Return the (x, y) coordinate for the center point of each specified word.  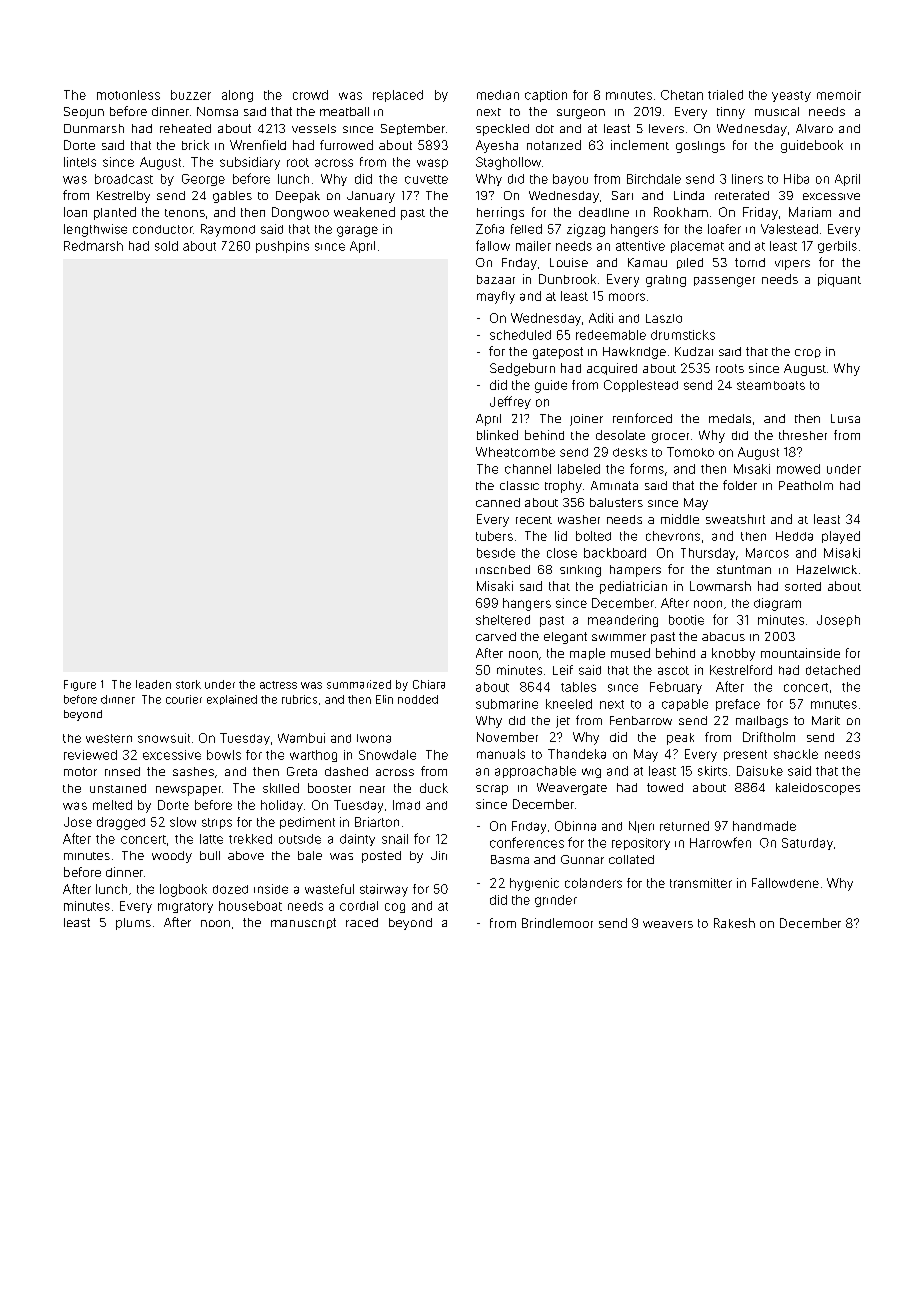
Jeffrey (510, 402)
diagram (777, 604)
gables (232, 197)
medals (730, 418)
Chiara (429, 684)
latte (211, 839)
